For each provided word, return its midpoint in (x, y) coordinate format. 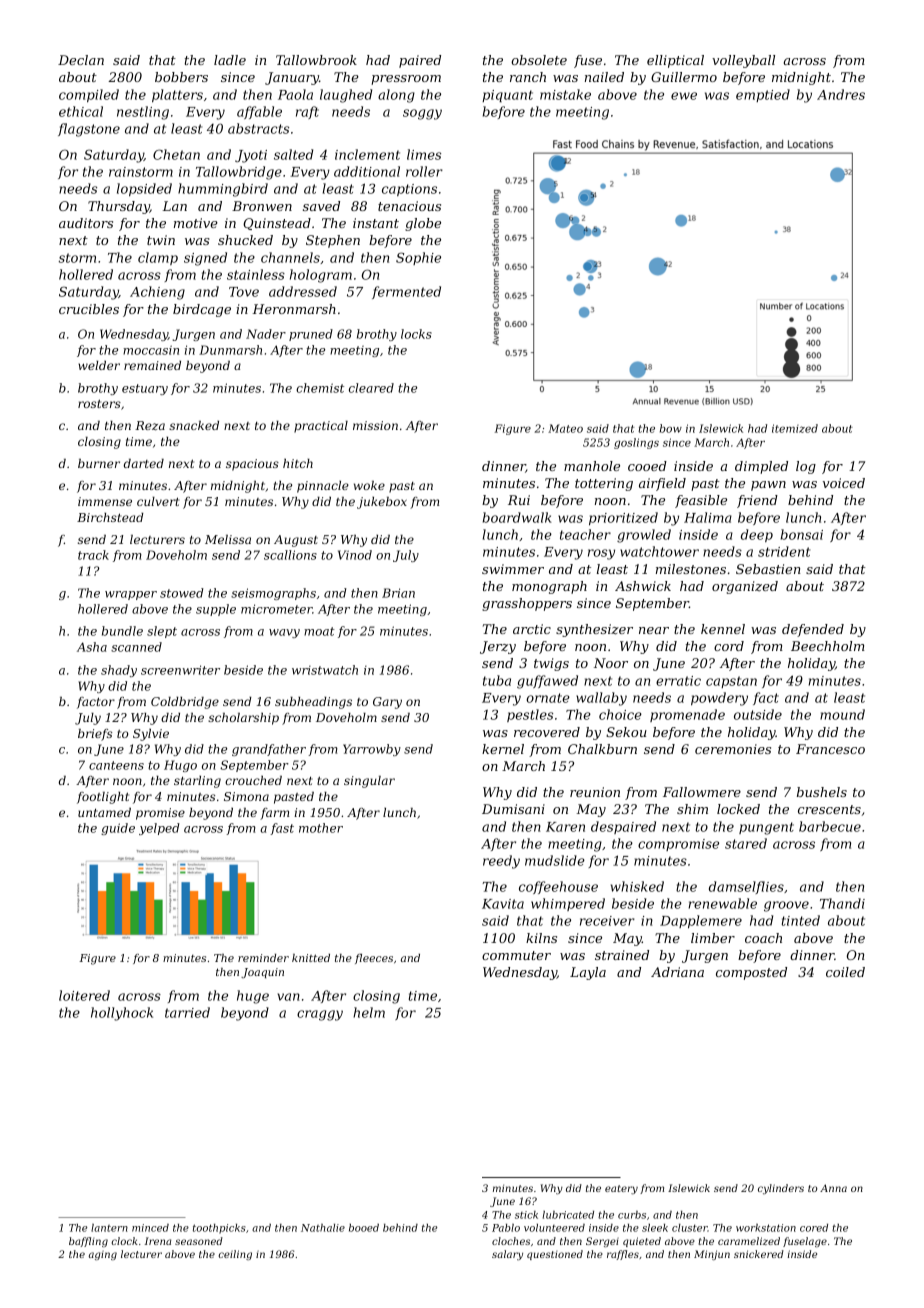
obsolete (539, 60)
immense (105, 501)
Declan (81, 60)
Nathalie (323, 1228)
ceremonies (733, 749)
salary (507, 1255)
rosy (601, 554)
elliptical (675, 61)
